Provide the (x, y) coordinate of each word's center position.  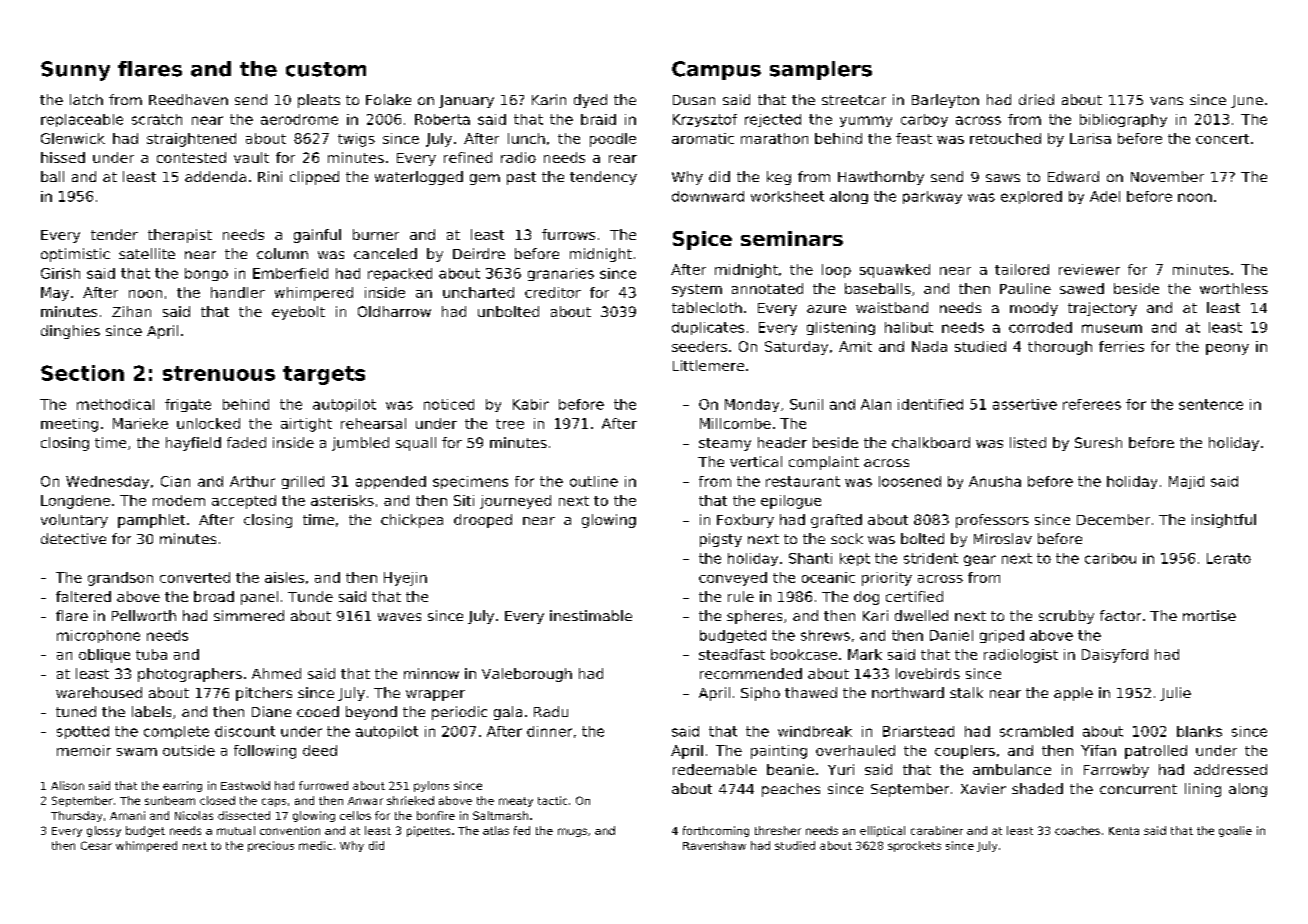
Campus (716, 70)
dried (1036, 99)
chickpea (412, 521)
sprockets (914, 846)
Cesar (96, 845)
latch (86, 99)
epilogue (791, 502)
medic (315, 845)
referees (1092, 404)
